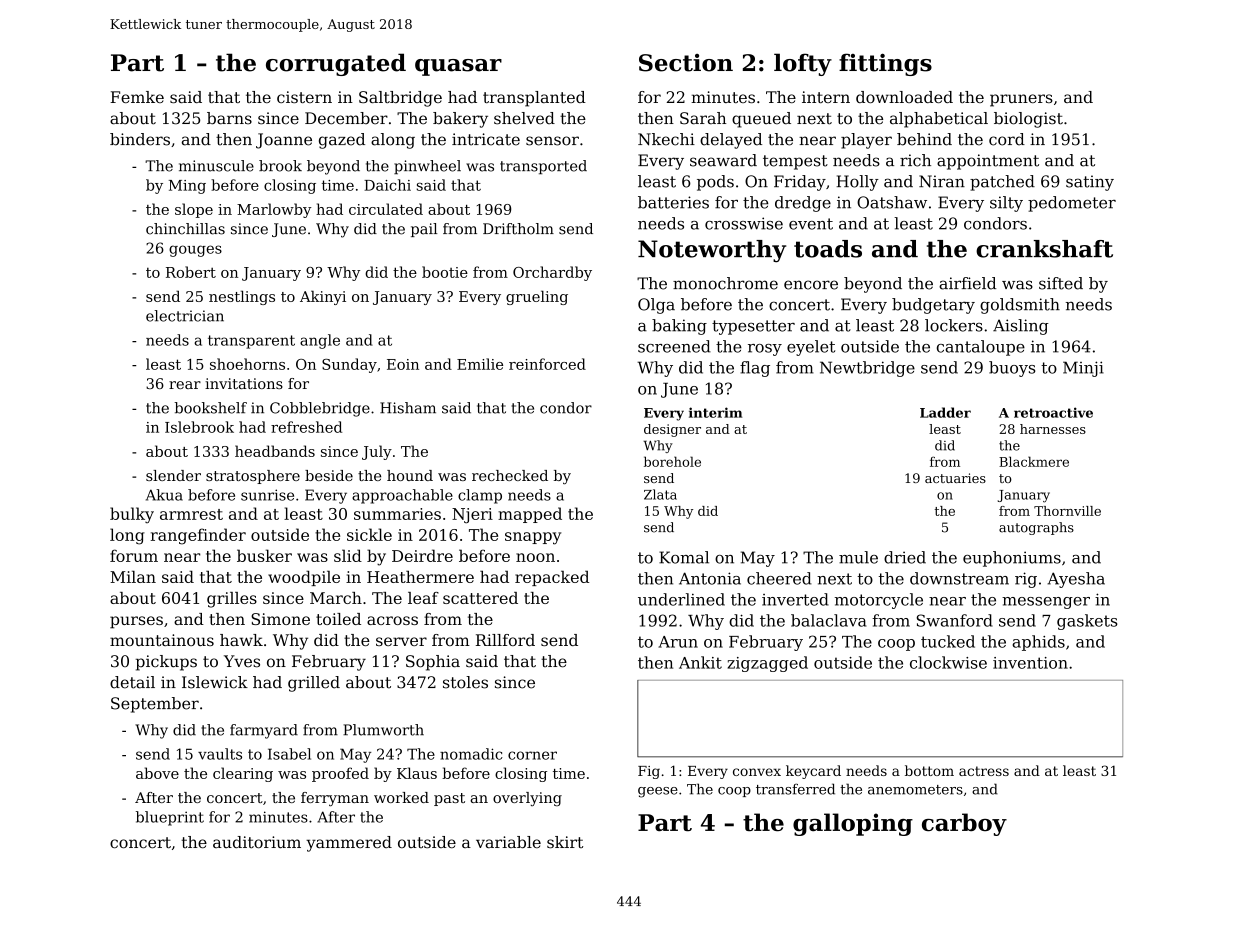  I want to click on toads, so click(828, 249).
